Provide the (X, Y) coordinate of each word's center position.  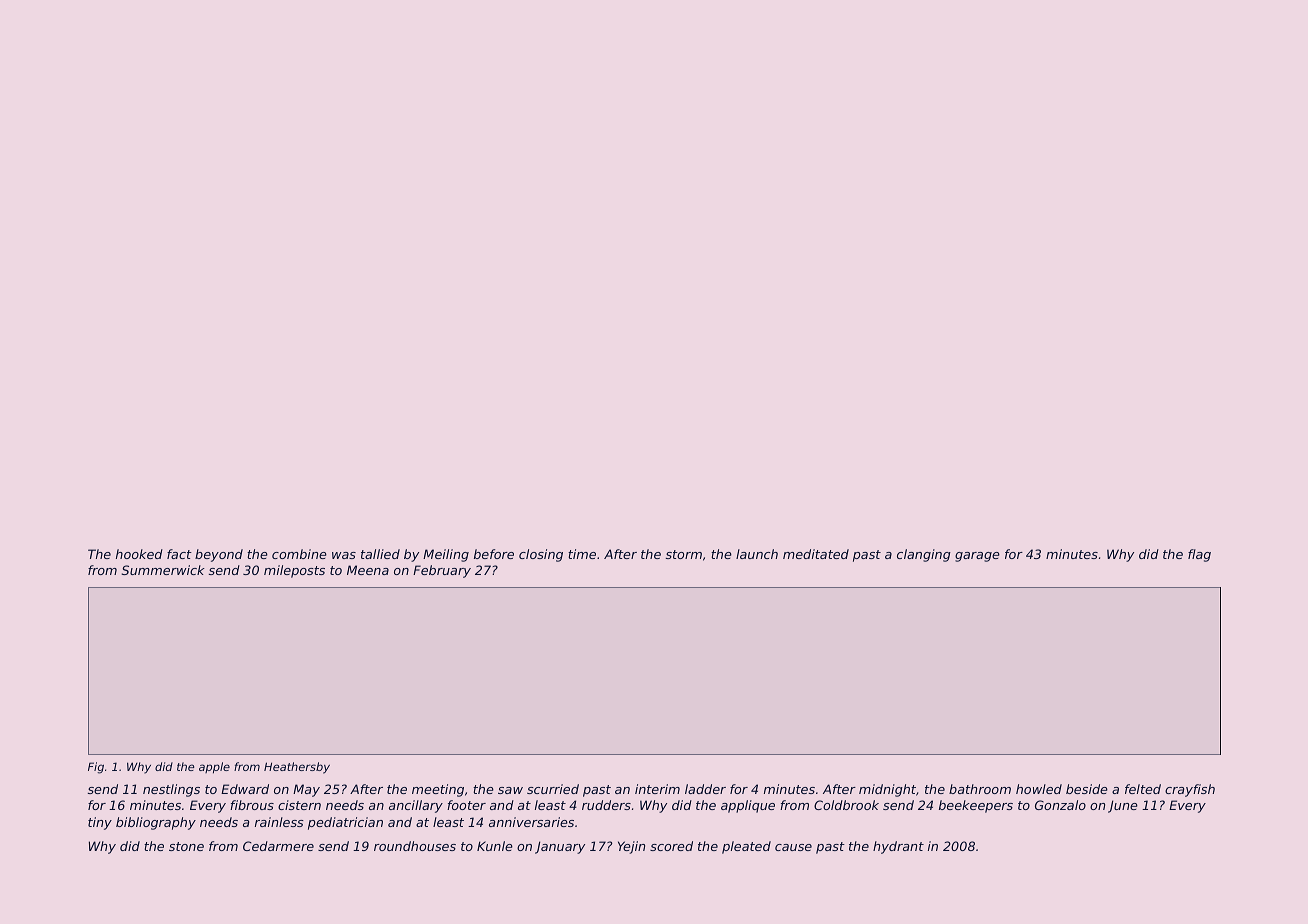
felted (1143, 789)
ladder (705, 789)
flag (1199, 555)
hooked (139, 554)
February (442, 571)
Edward (245, 789)
